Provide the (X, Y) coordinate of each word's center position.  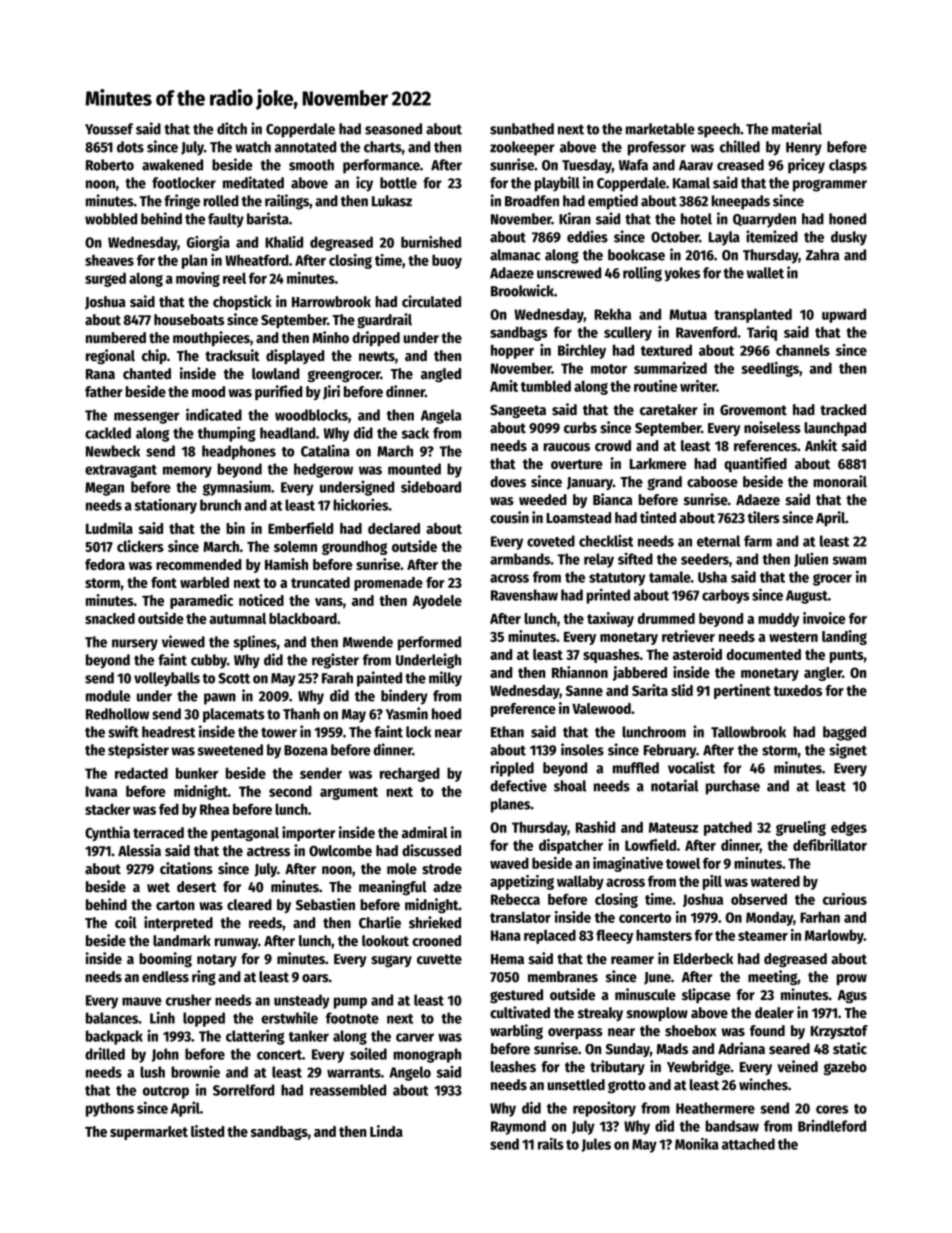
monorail (840, 481)
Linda (386, 1131)
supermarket (149, 1133)
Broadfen (532, 201)
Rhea (214, 809)
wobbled (111, 219)
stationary (166, 506)
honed (847, 219)
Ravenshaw (524, 595)
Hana (506, 935)
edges (849, 828)
